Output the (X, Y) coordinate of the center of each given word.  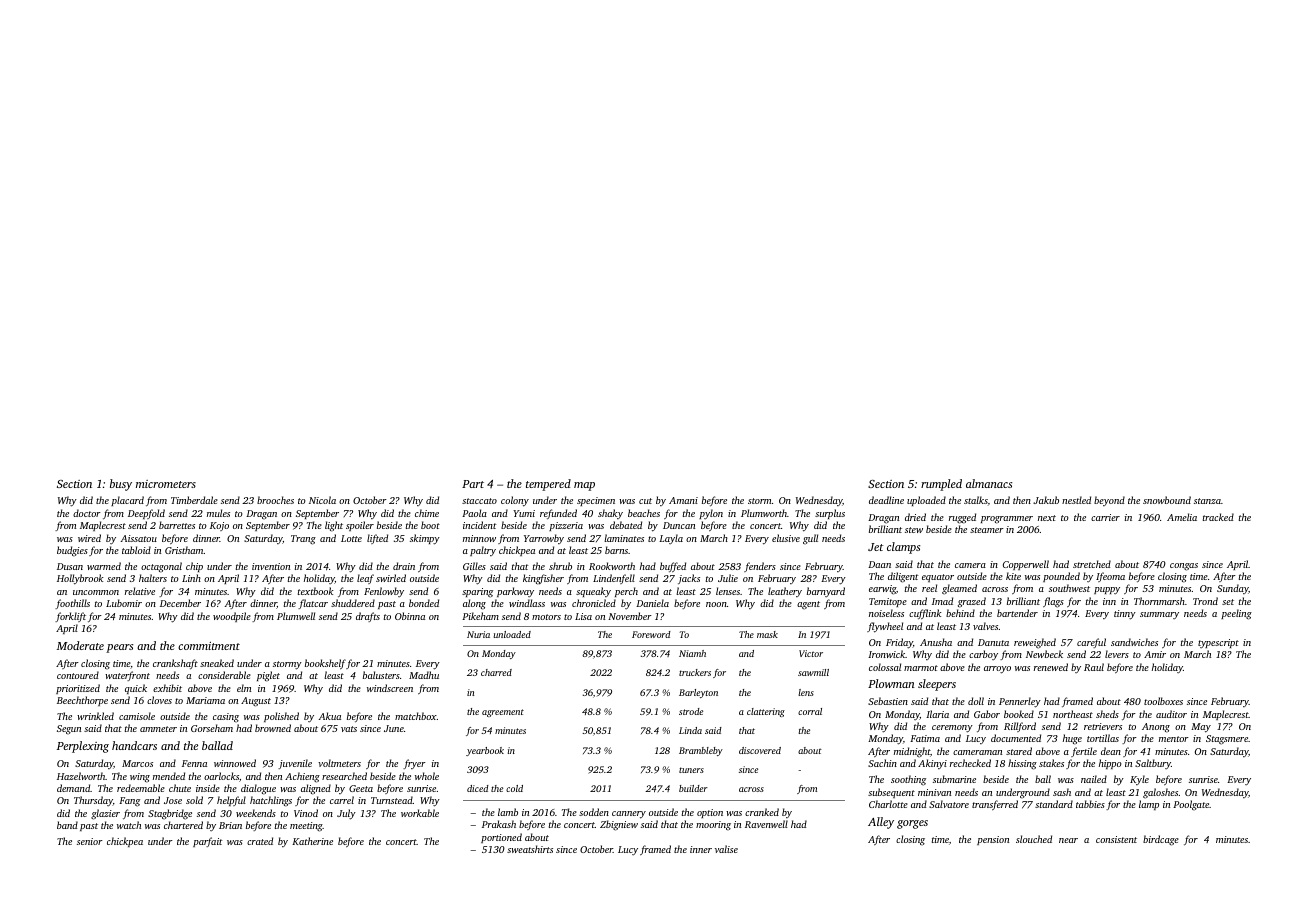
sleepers (937, 685)
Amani (683, 500)
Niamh (692, 653)
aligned (316, 789)
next (1047, 518)
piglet (268, 676)
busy (121, 485)
